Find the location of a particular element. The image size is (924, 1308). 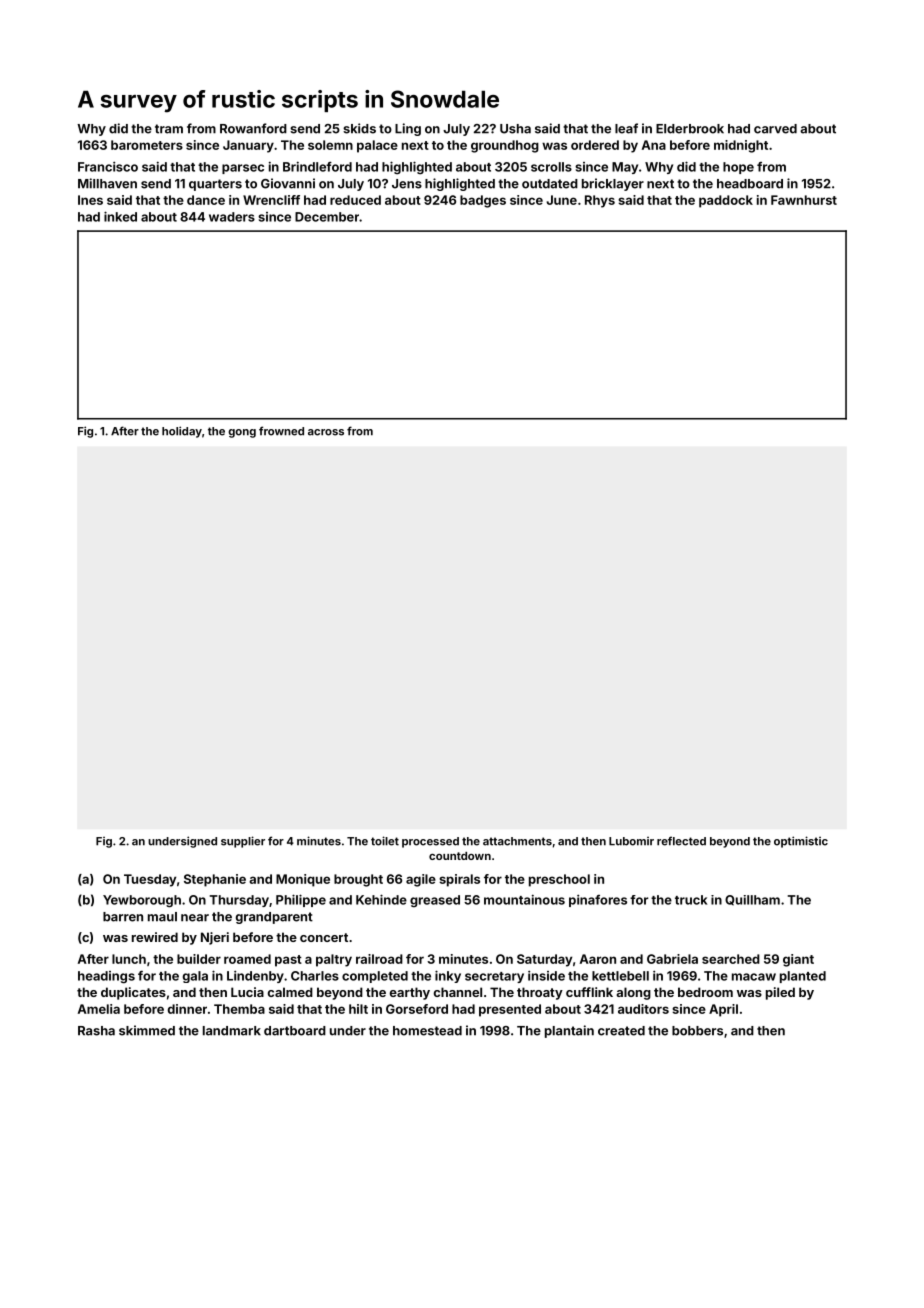

optimistic is located at coordinates (801, 842).
